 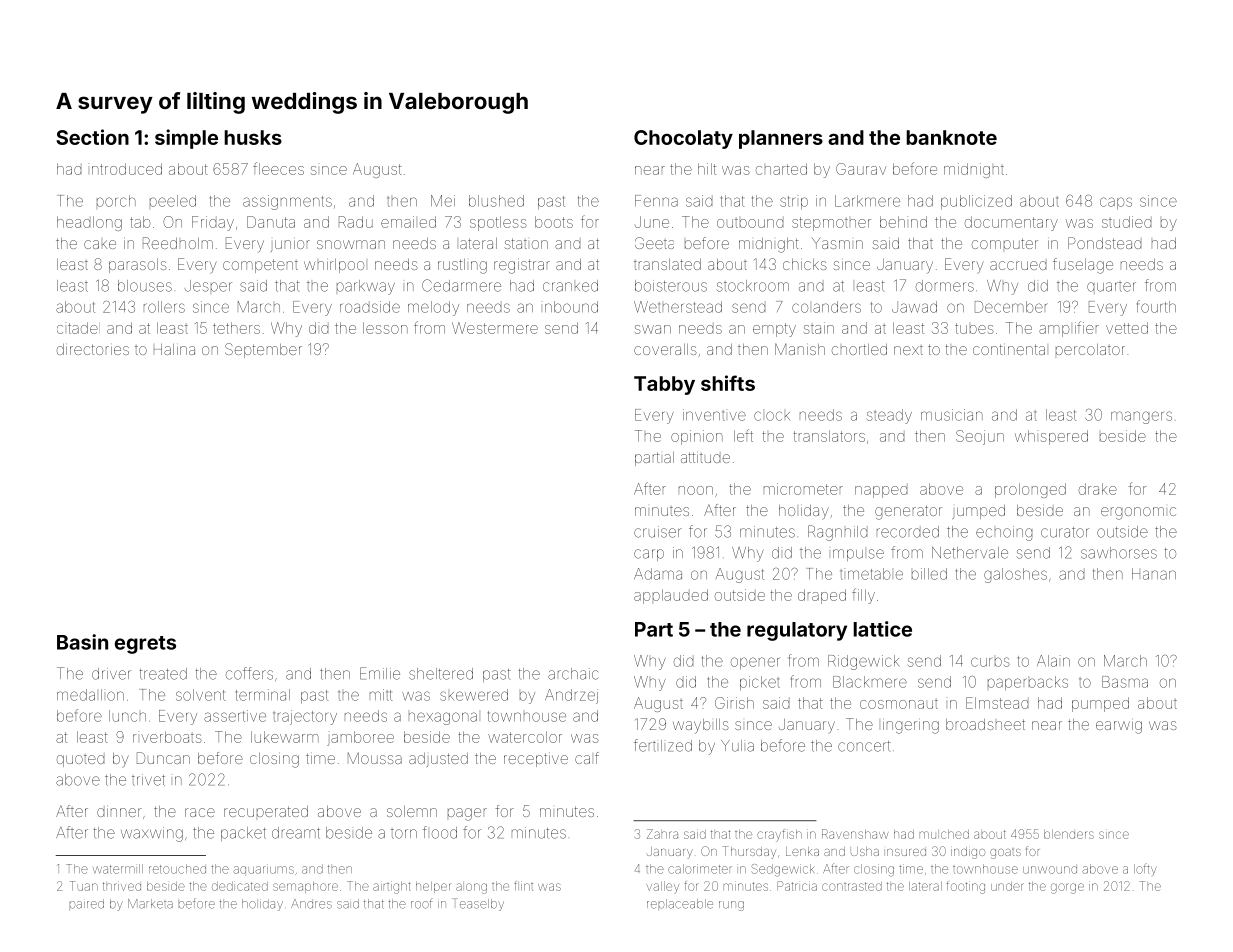 I want to click on mangers, so click(x=1141, y=417).
